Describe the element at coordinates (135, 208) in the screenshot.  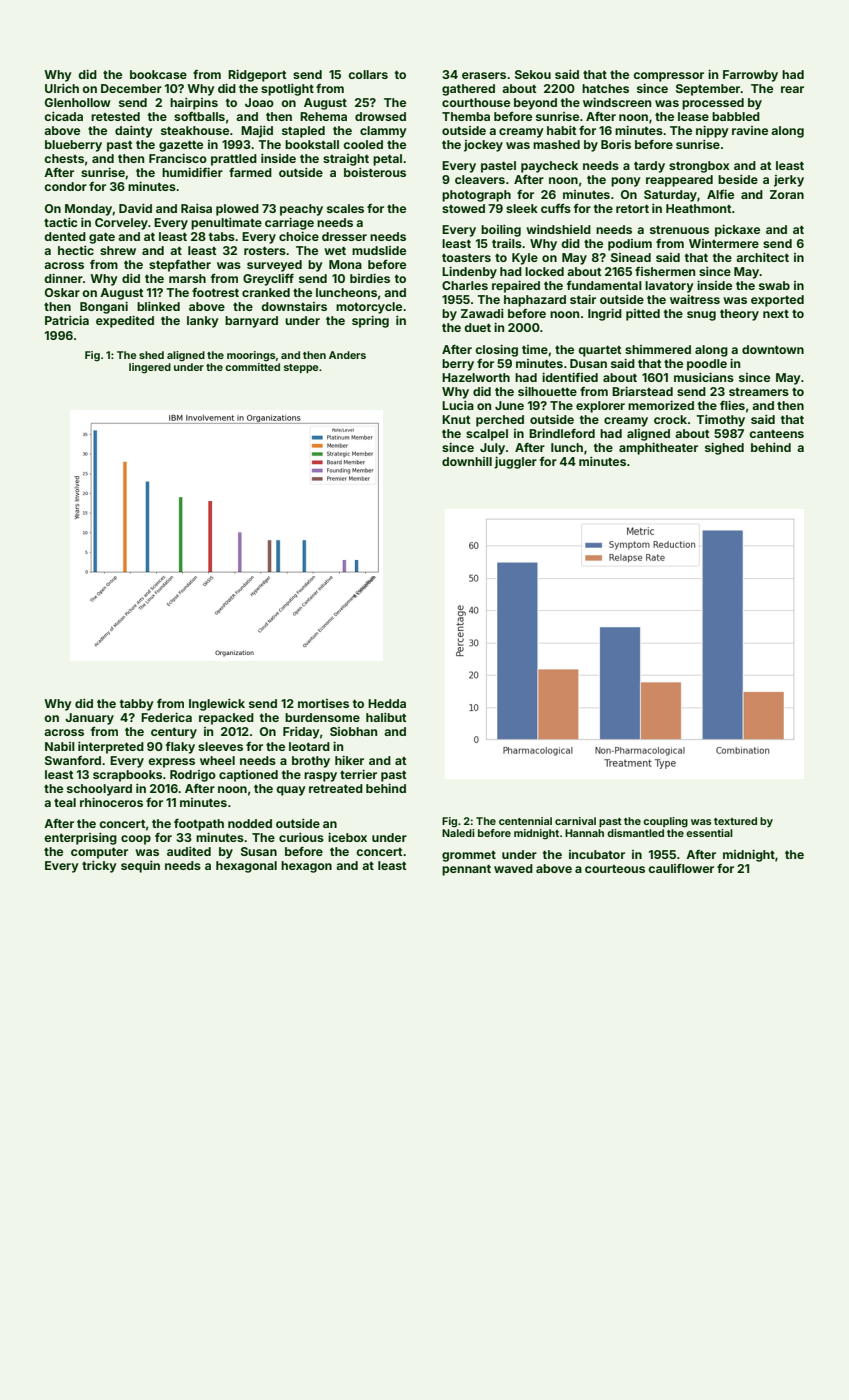
I see `David` at that location.
